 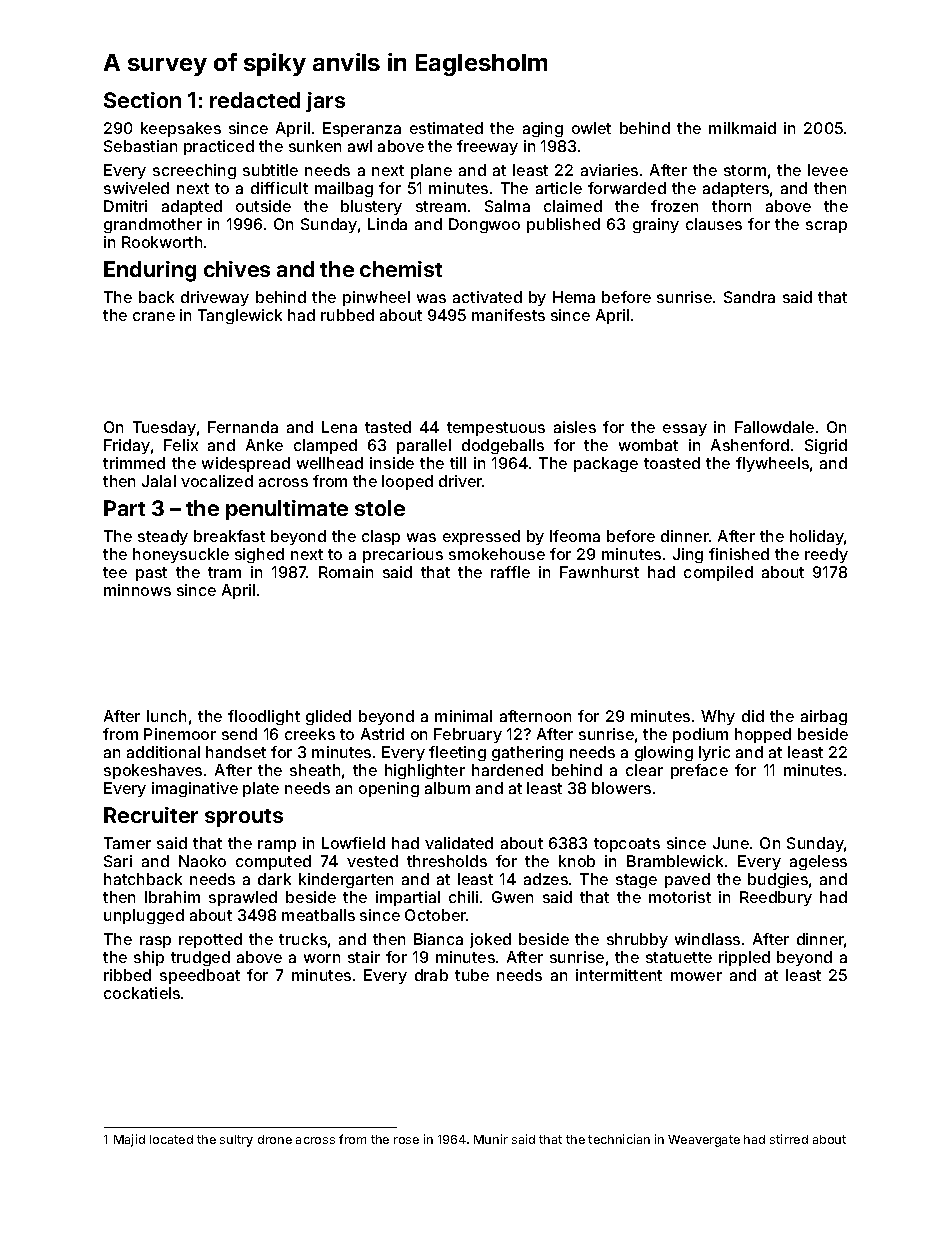 What do you see at coordinates (236, 1141) in the screenshot?
I see `sultry` at bounding box center [236, 1141].
